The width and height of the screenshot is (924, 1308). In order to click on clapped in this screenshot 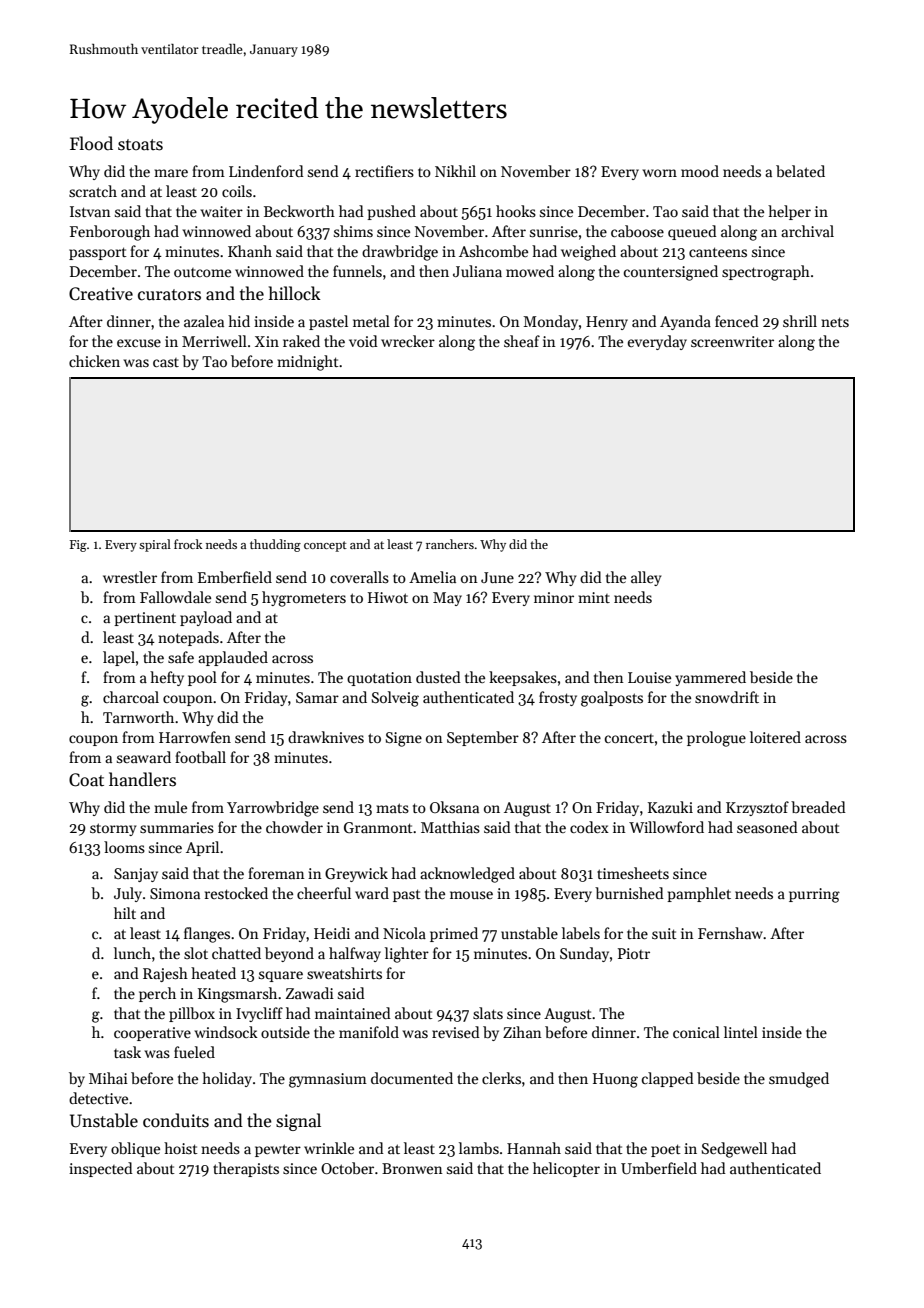, I will do `click(668, 1079)`.
